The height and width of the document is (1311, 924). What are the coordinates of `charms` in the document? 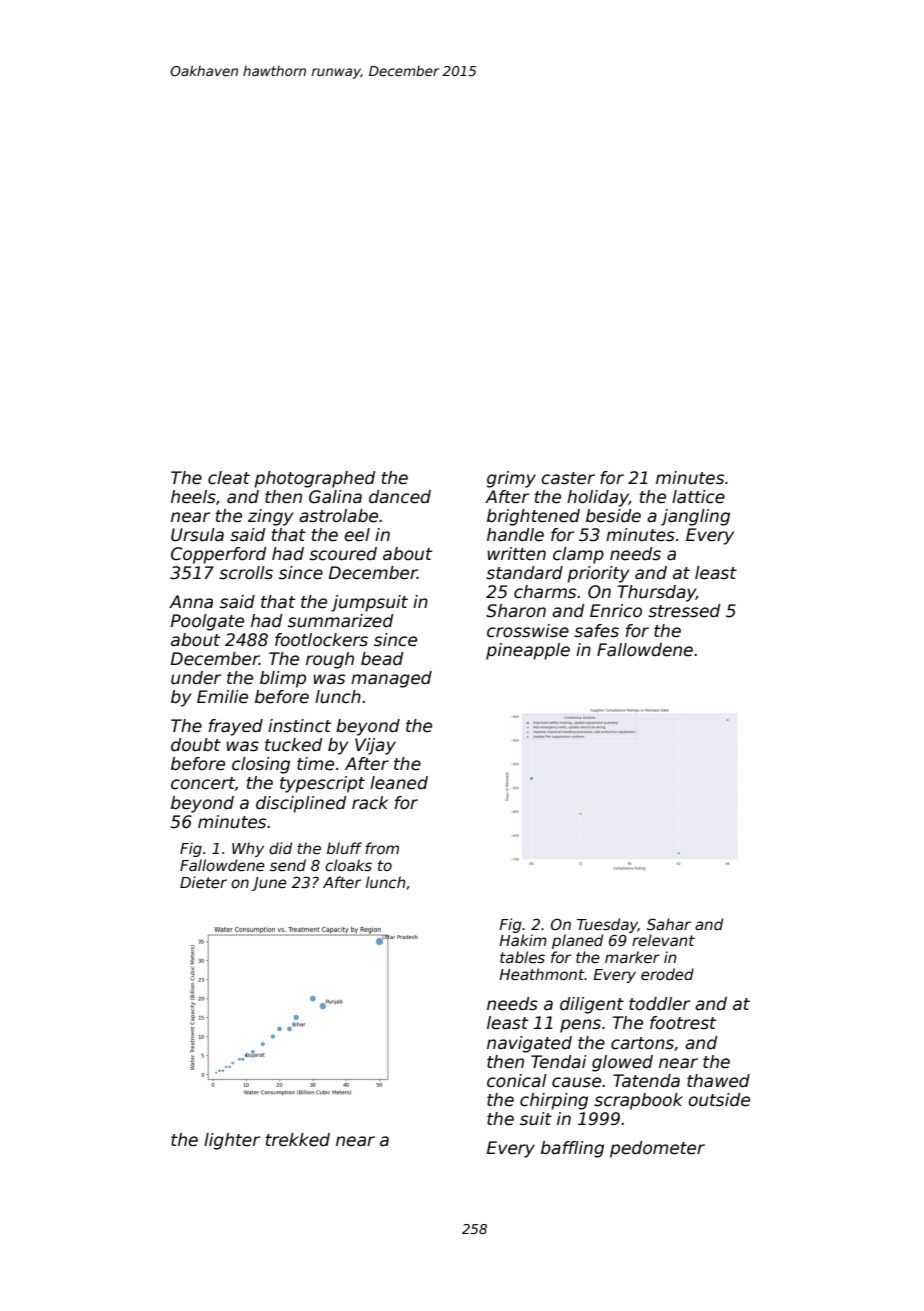 It's located at (545, 592).
